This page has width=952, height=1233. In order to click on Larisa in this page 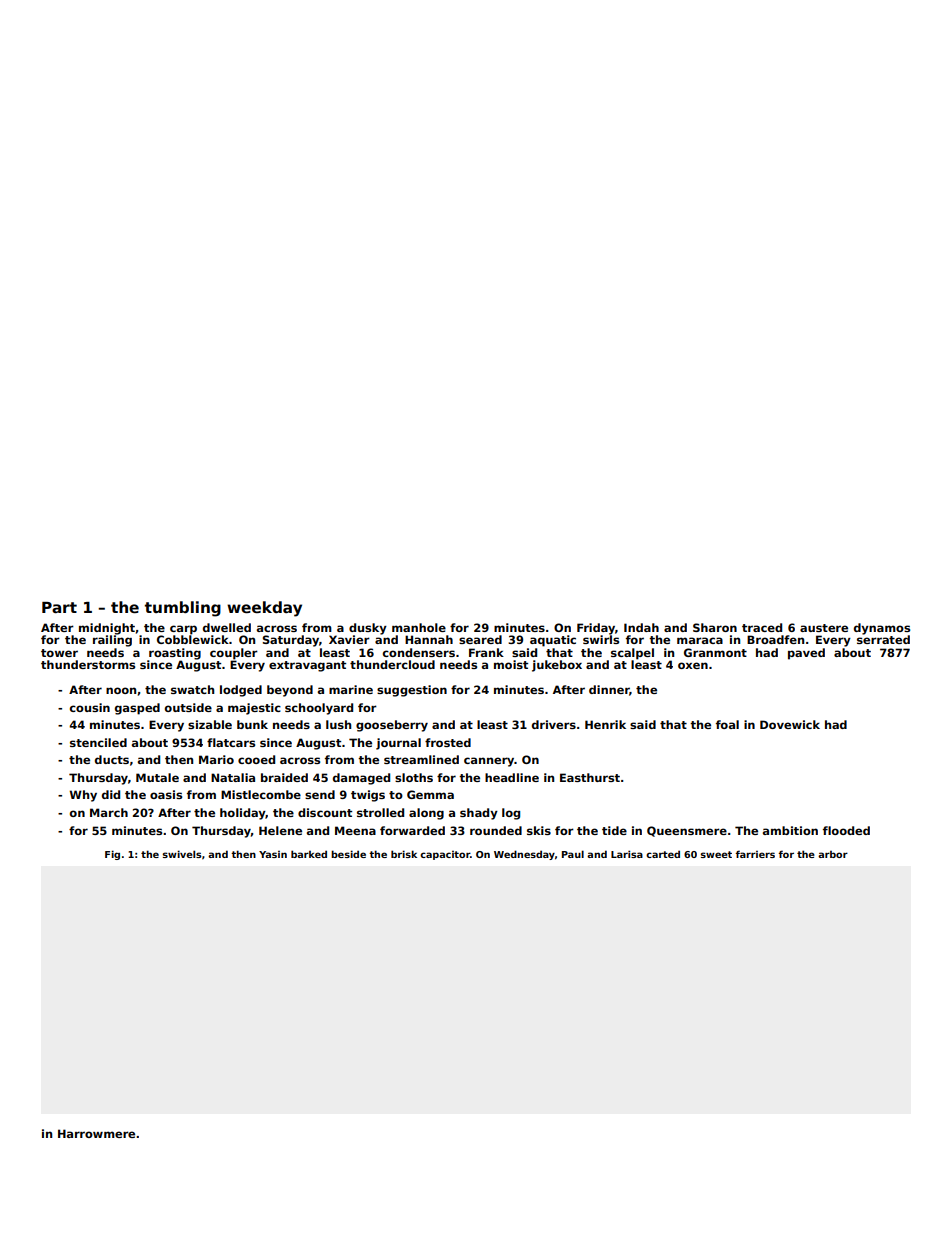, I will do `click(627, 854)`.
